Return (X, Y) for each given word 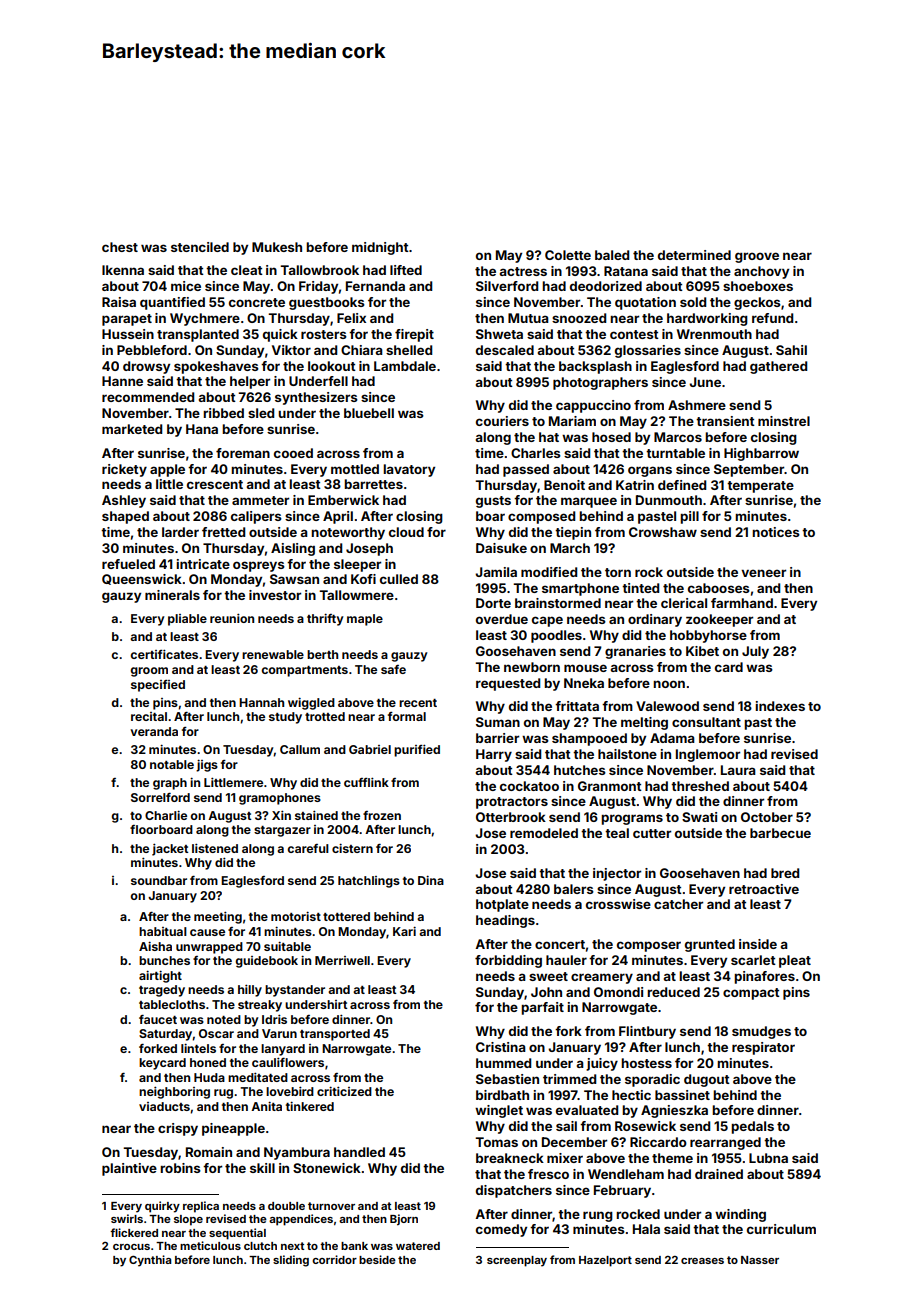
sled (261, 413)
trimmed (569, 1079)
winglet (499, 1111)
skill (262, 1168)
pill (689, 517)
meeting (218, 918)
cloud (406, 532)
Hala (646, 1229)
